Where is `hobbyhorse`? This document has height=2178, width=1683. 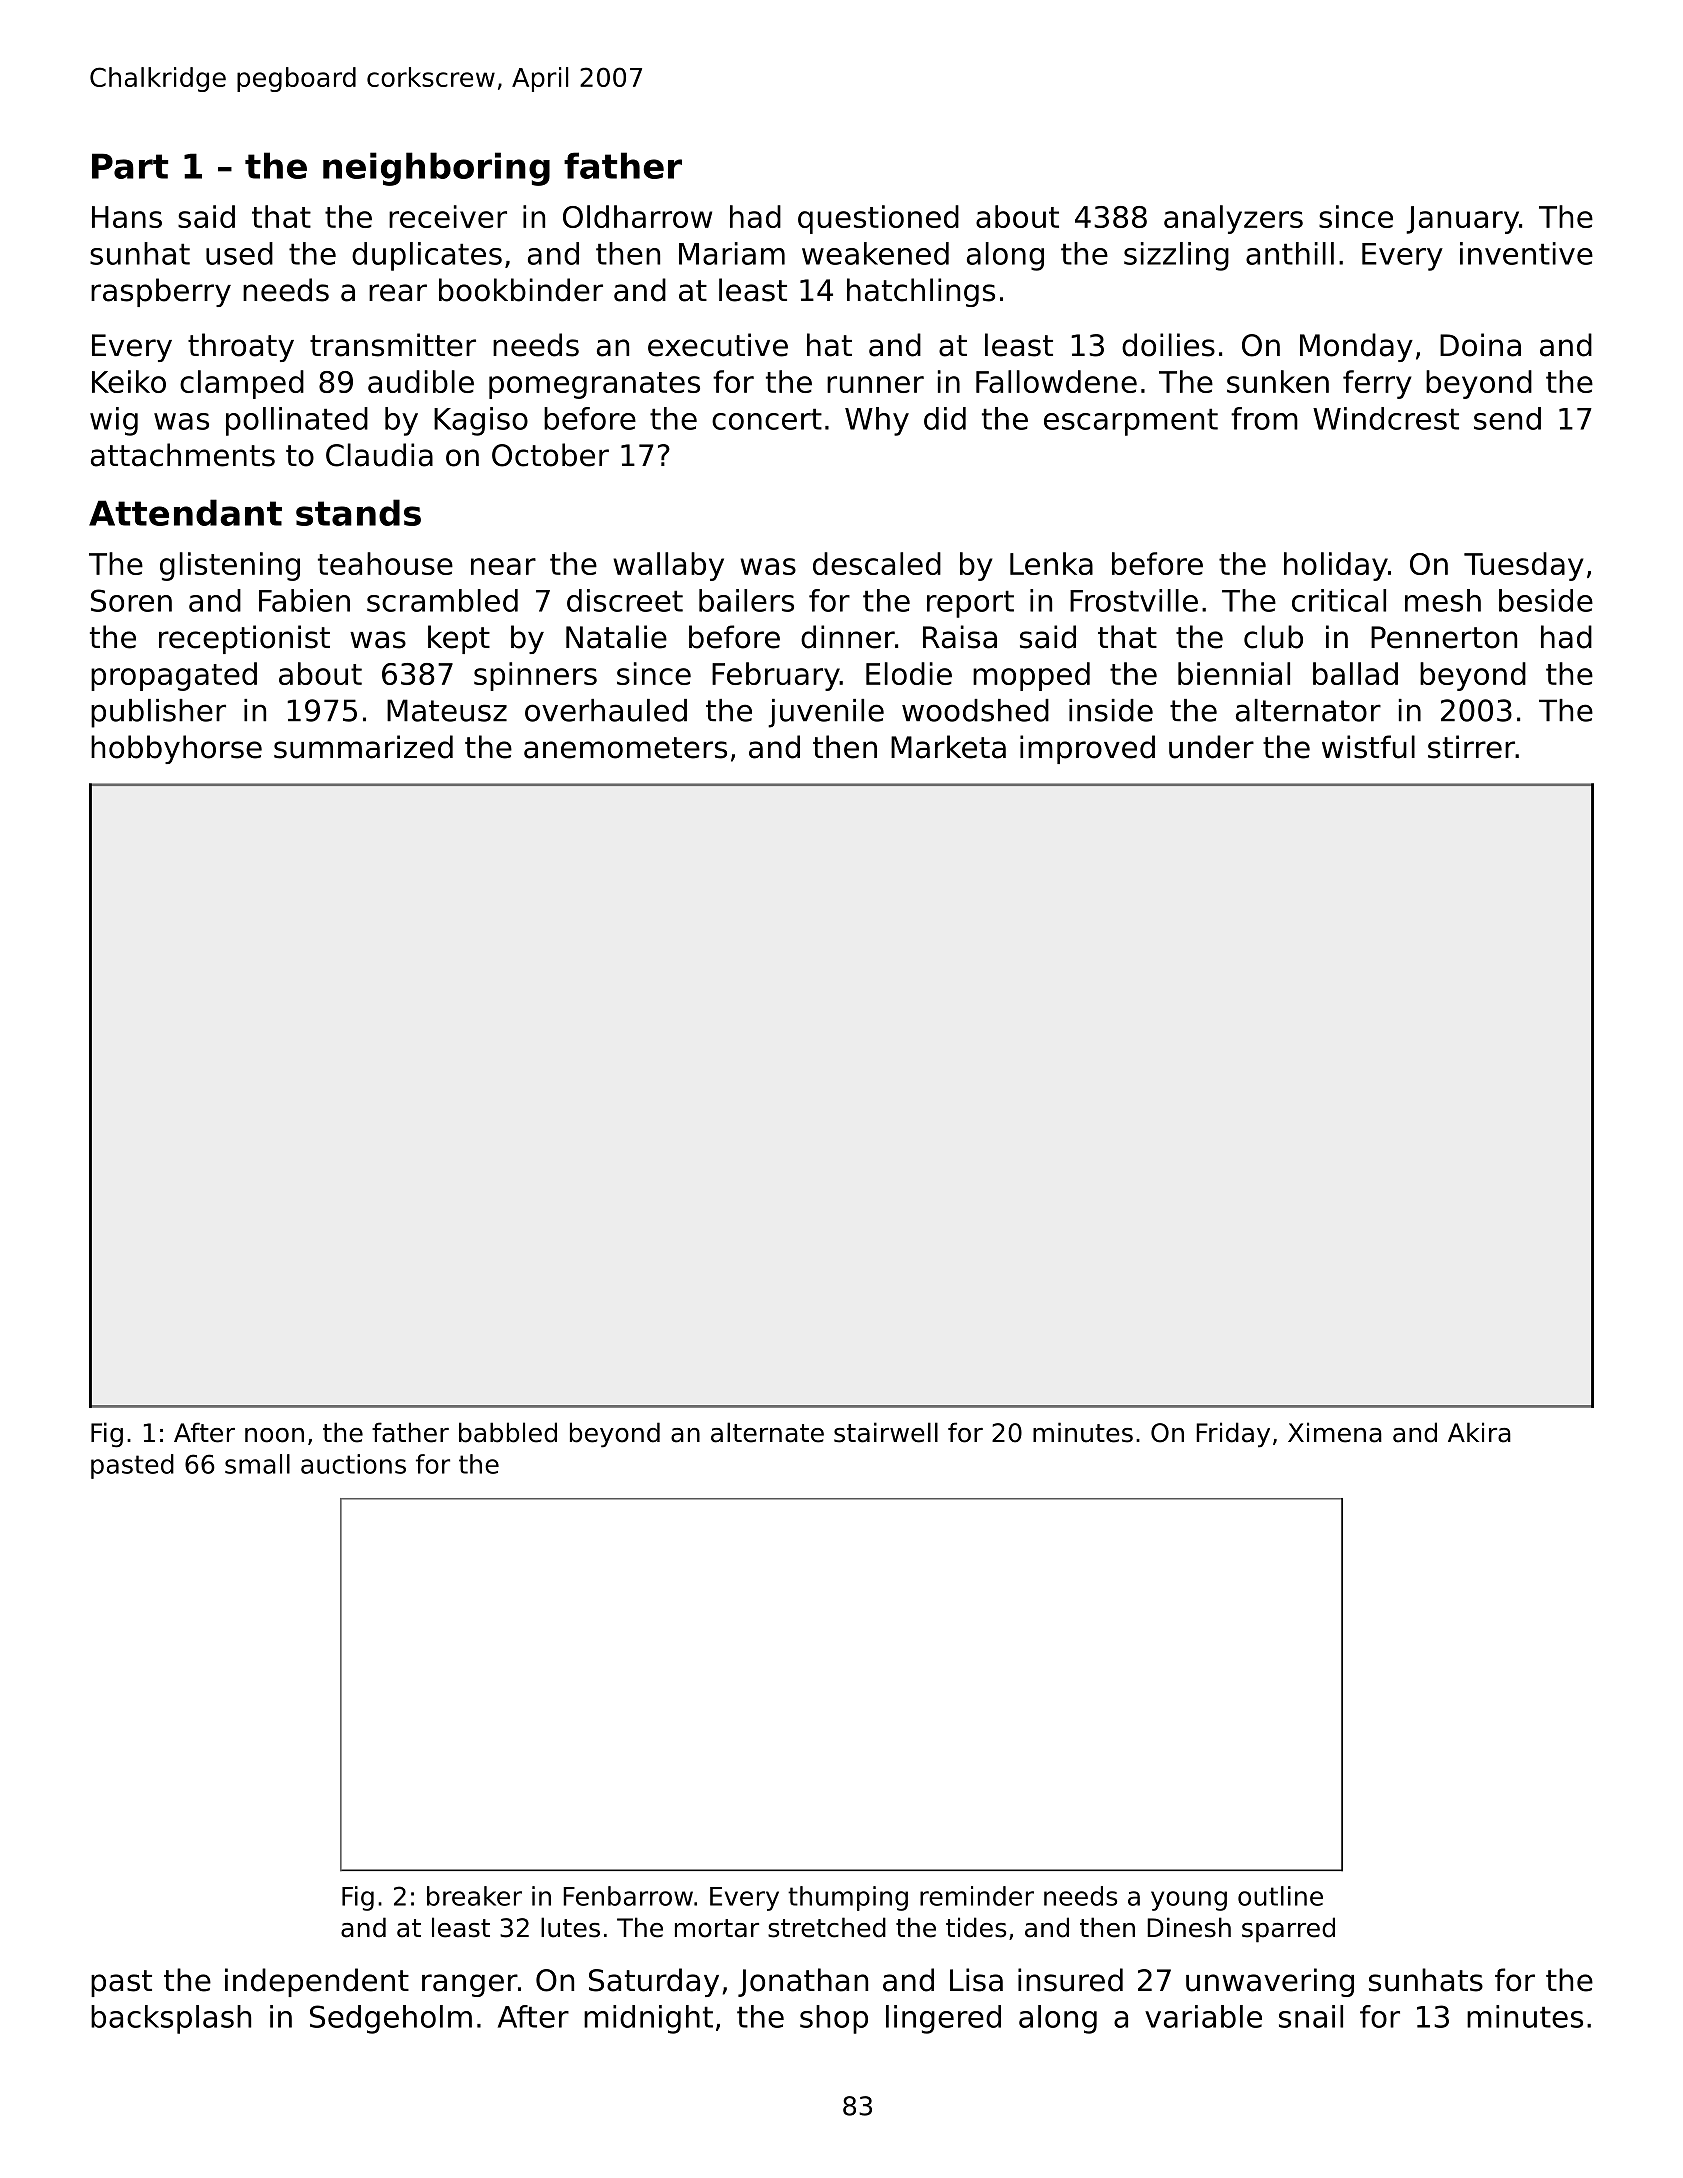 hobbyhorse is located at coordinates (176, 749).
